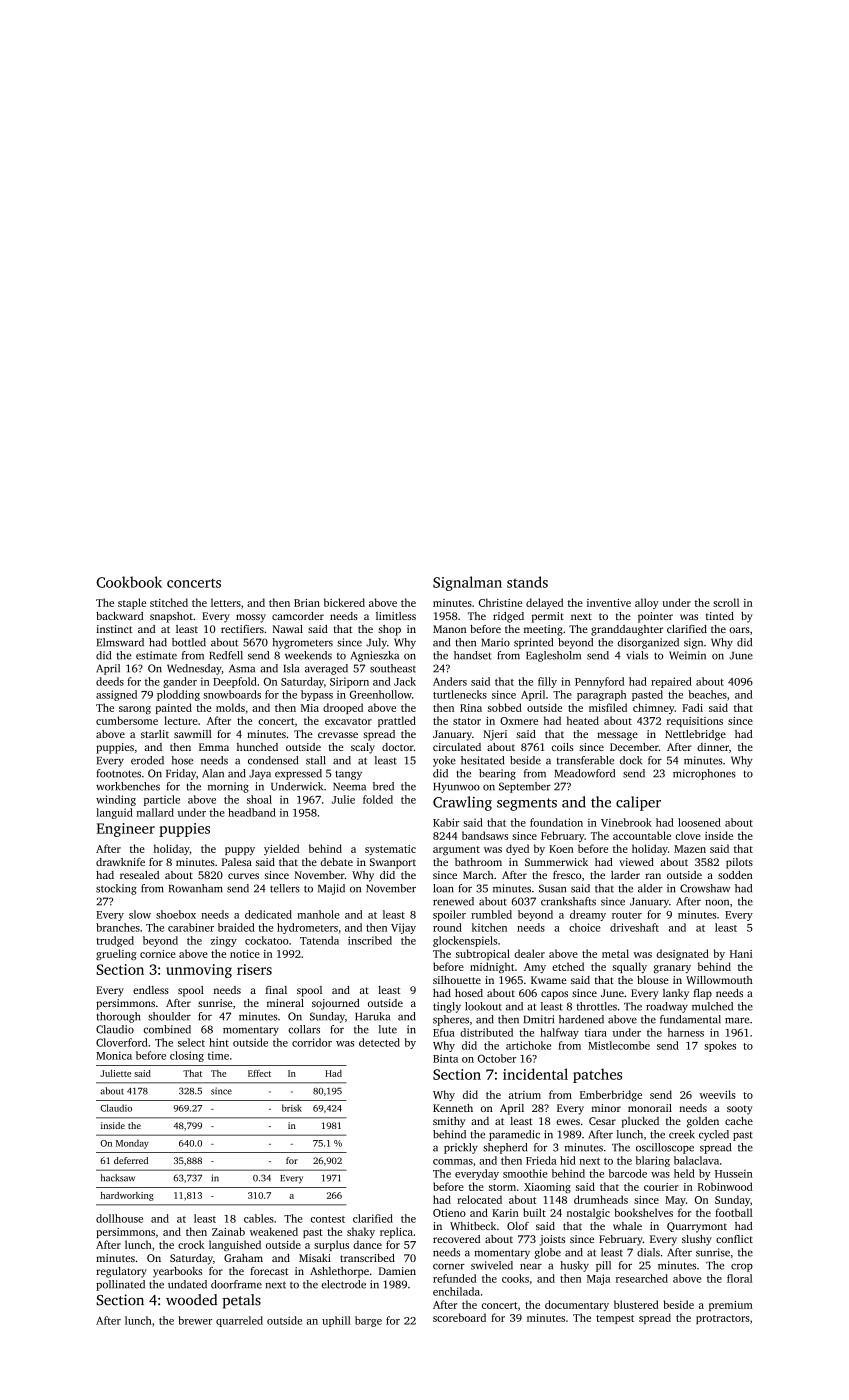 The image size is (849, 1400). What do you see at coordinates (602, 1121) in the document?
I see `Cesar` at bounding box center [602, 1121].
